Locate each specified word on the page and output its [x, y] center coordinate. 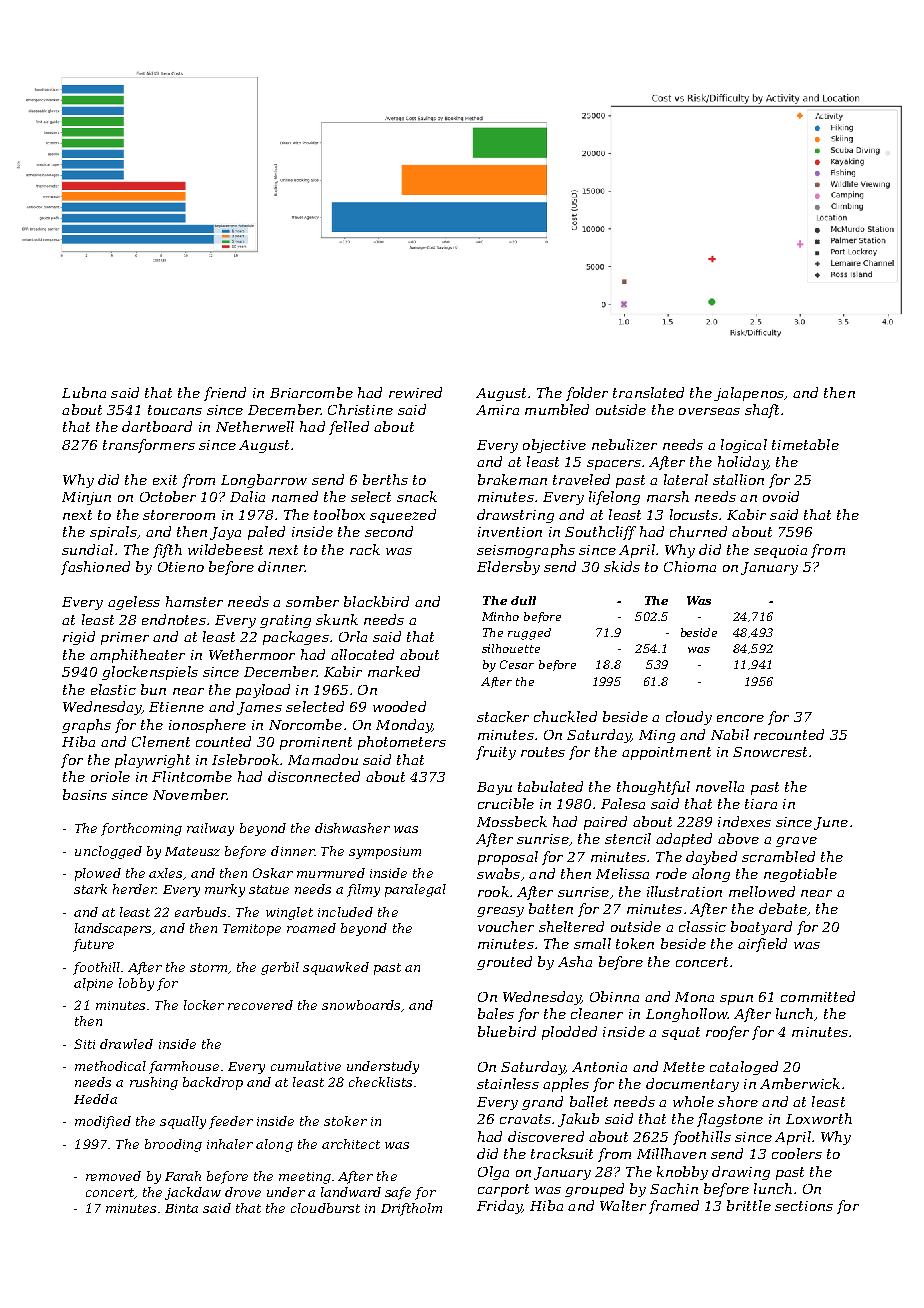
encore [740, 718]
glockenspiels [150, 673]
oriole [110, 776]
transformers [149, 446]
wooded [399, 706]
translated [648, 392]
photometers [402, 743]
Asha [575, 961]
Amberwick [800, 1083]
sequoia [780, 551]
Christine [360, 409]
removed [113, 1176]
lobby [136, 984]
